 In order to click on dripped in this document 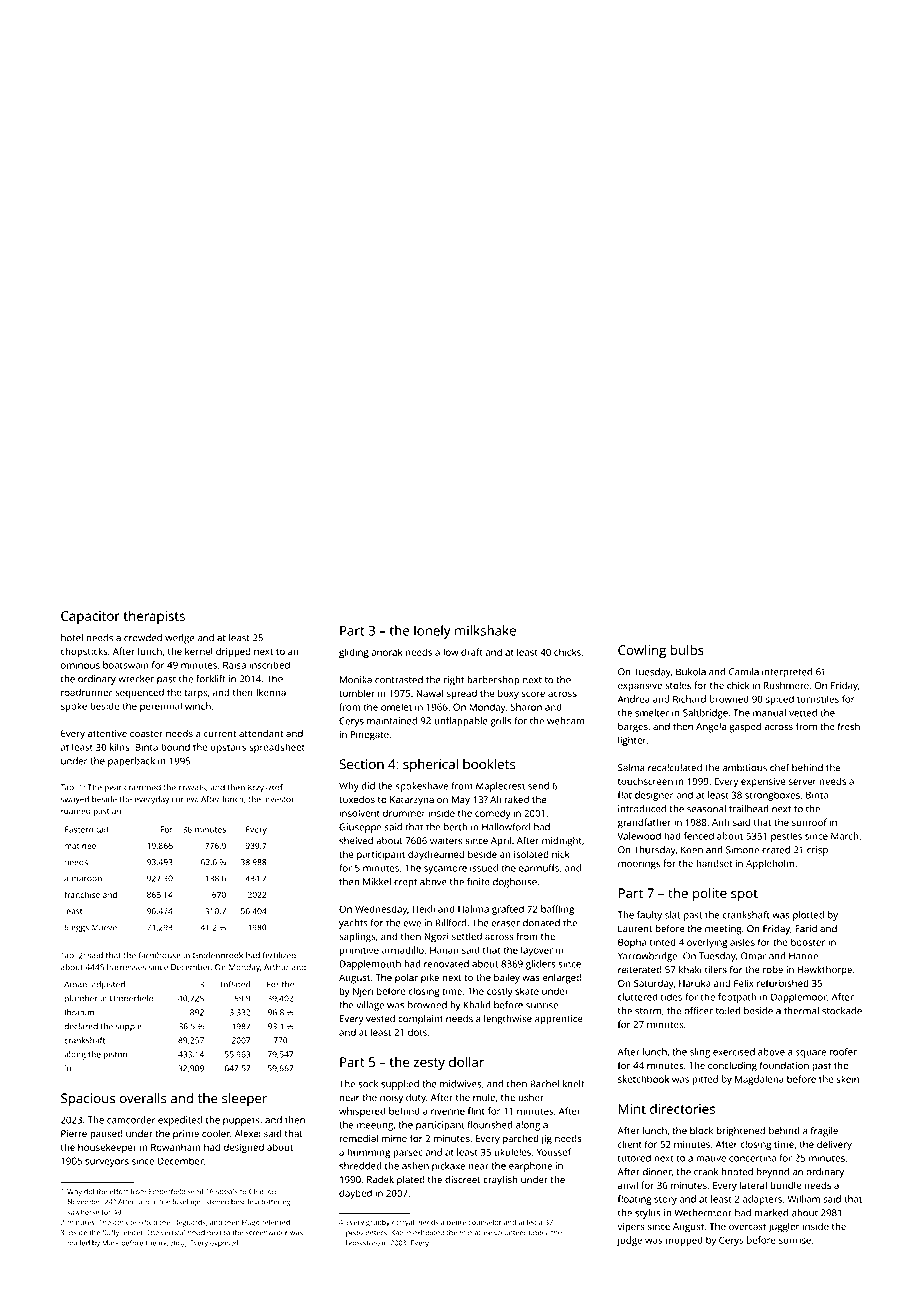, I will do `click(233, 652)`.
